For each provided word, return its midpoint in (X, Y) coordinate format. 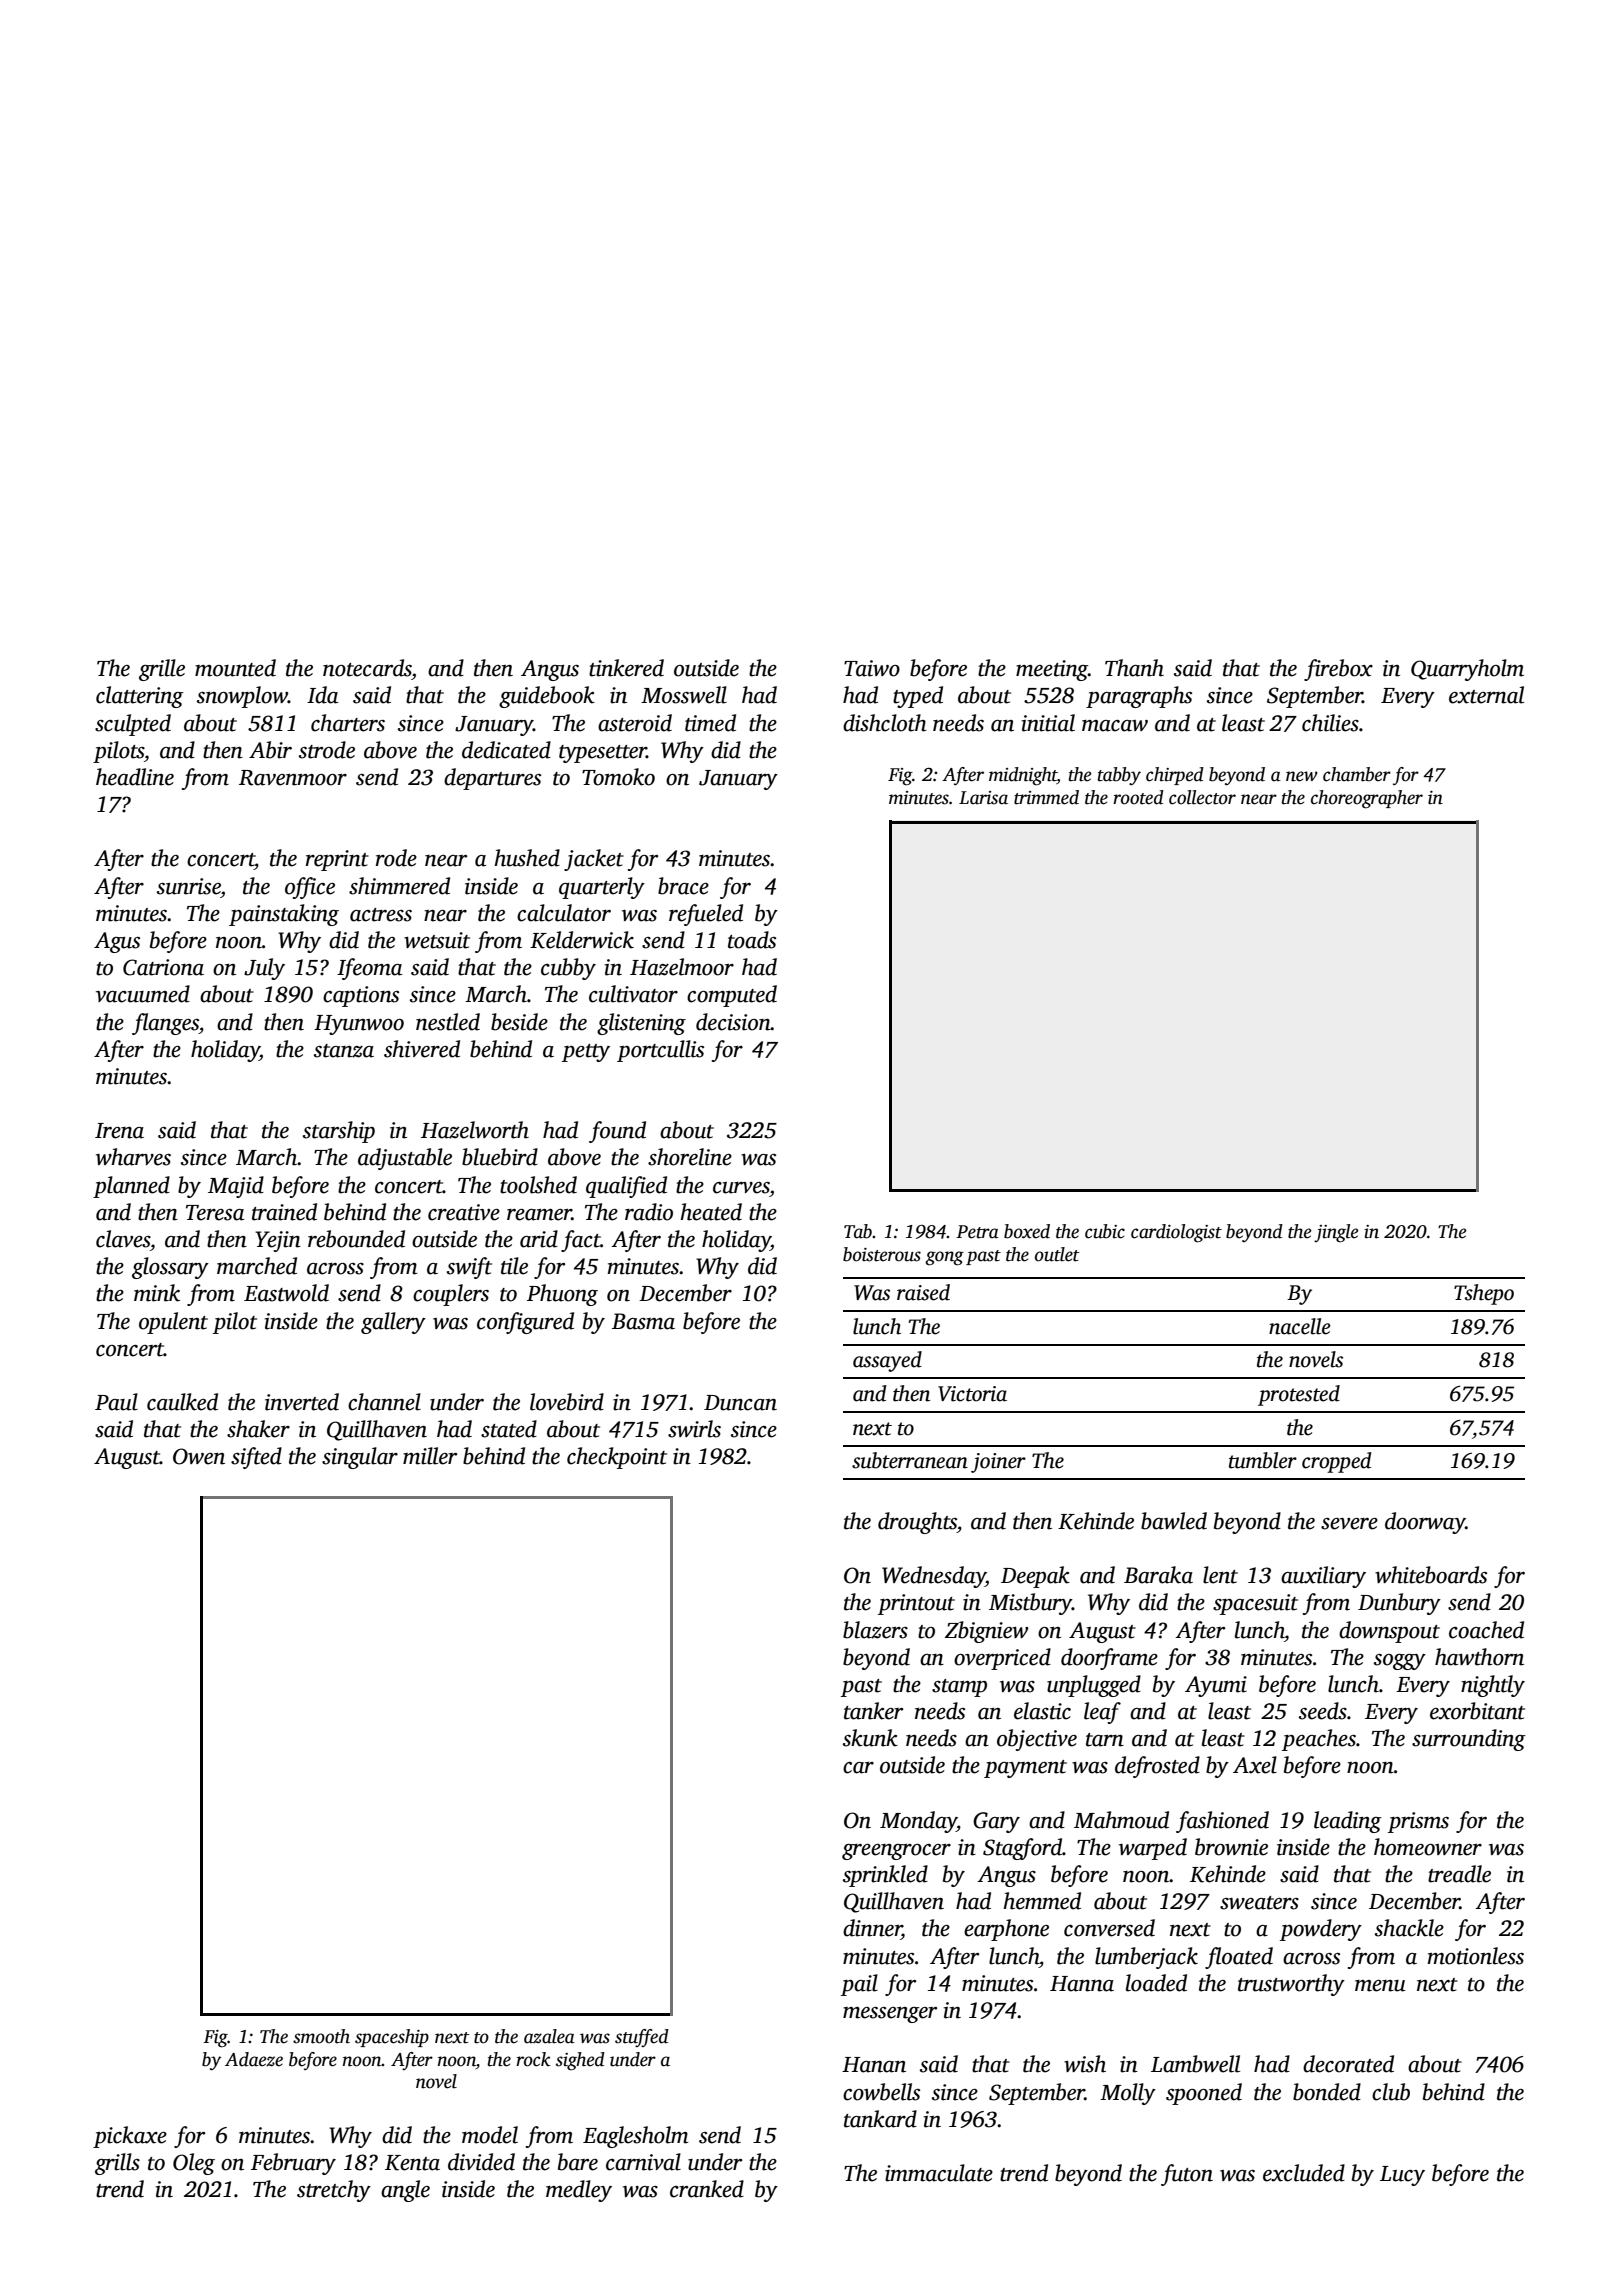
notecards (367, 668)
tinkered (626, 668)
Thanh (1134, 668)
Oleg (194, 2164)
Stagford (1022, 1849)
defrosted (1157, 1767)
